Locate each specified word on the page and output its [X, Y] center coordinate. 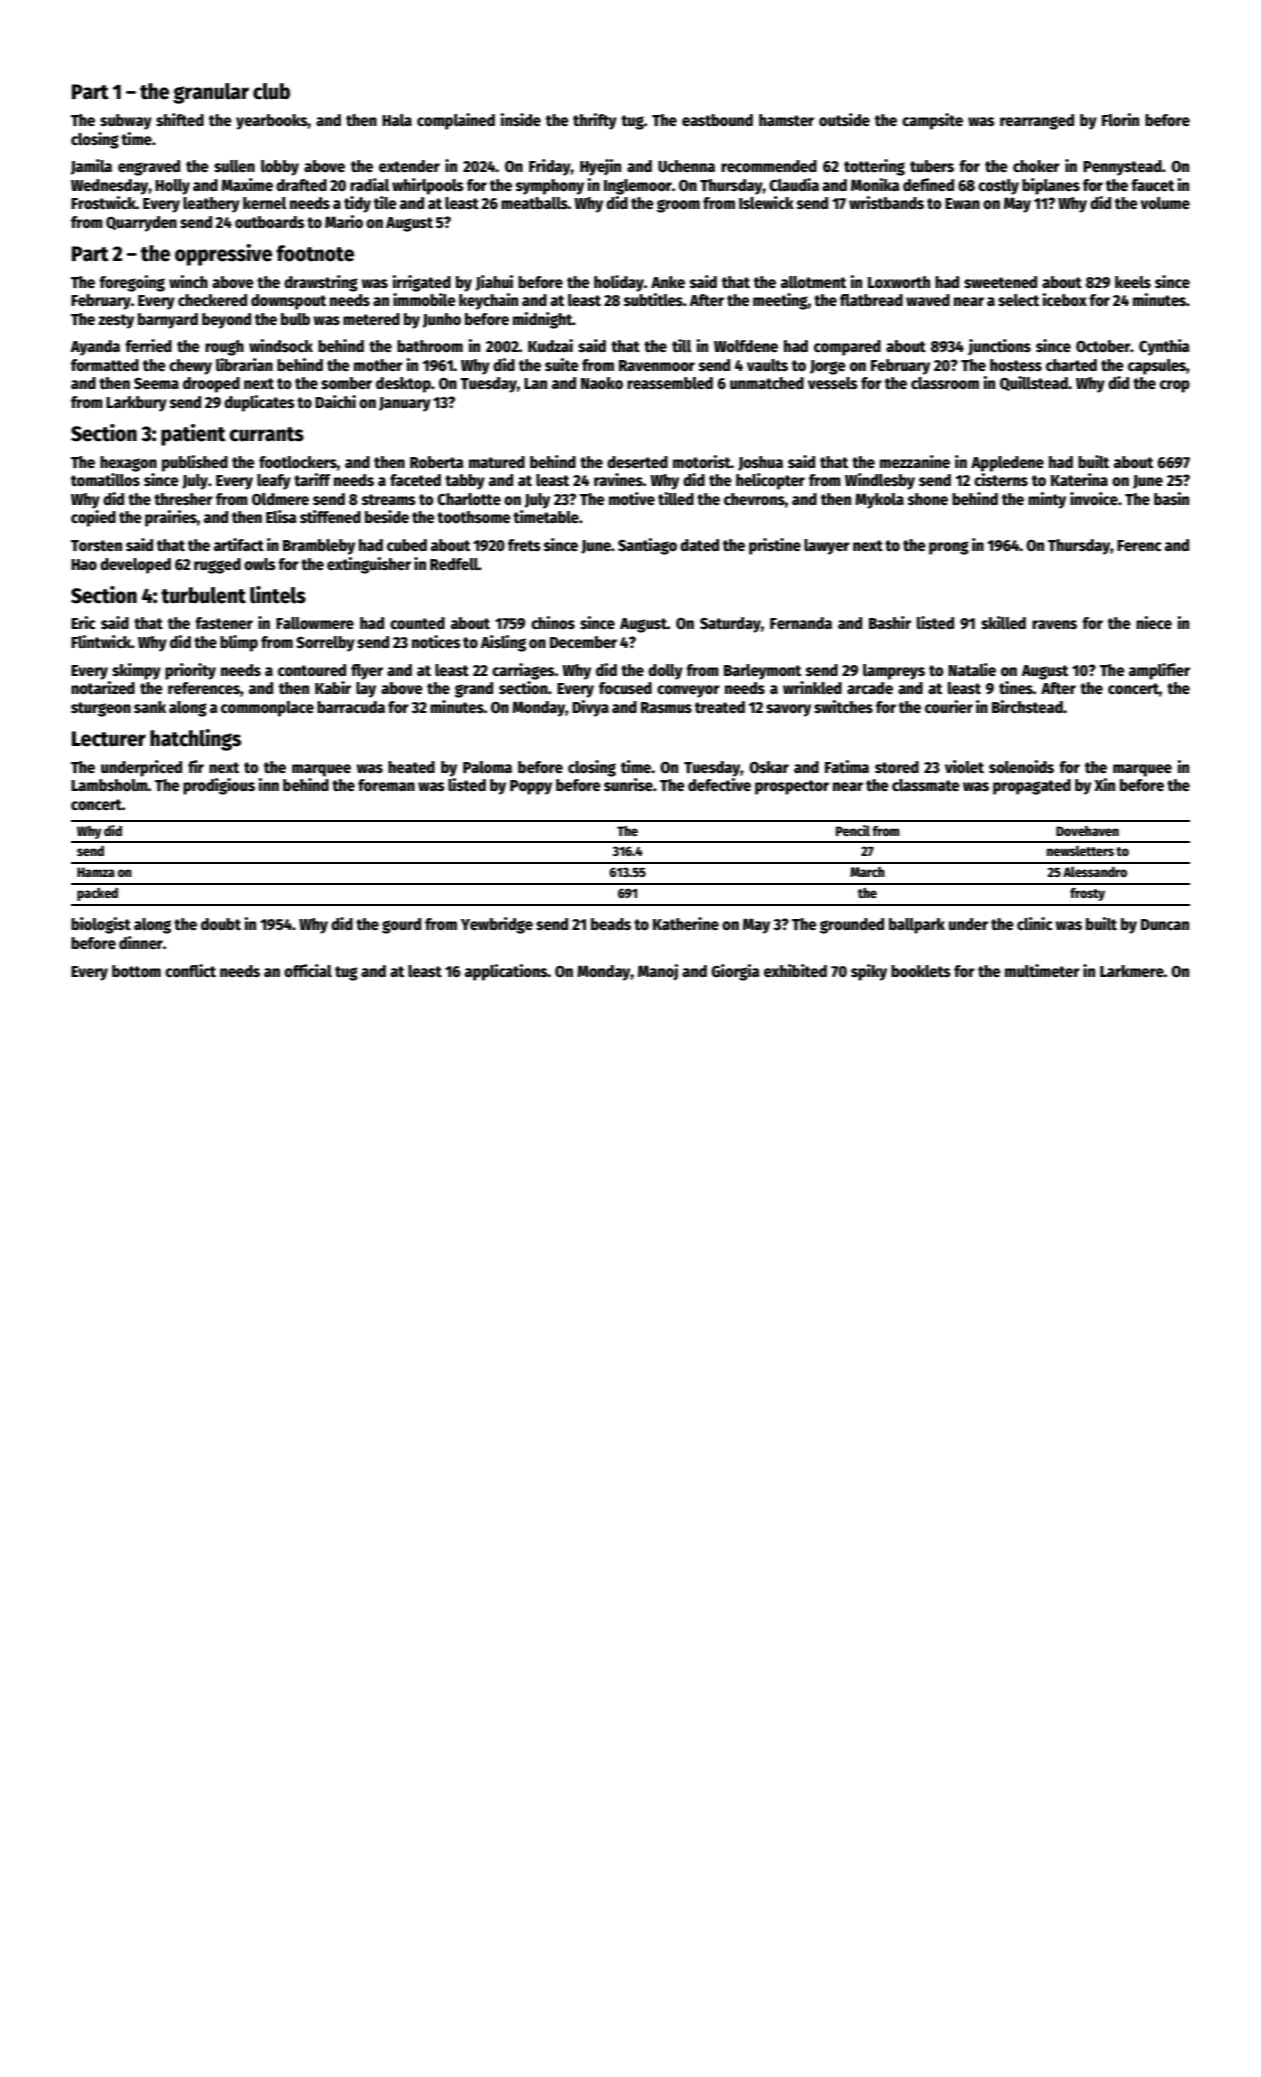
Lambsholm [109, 785]
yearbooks [272, 122]
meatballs [534, 203]
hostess [1016, 365]
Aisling [503, 643]
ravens [1054, 624]
